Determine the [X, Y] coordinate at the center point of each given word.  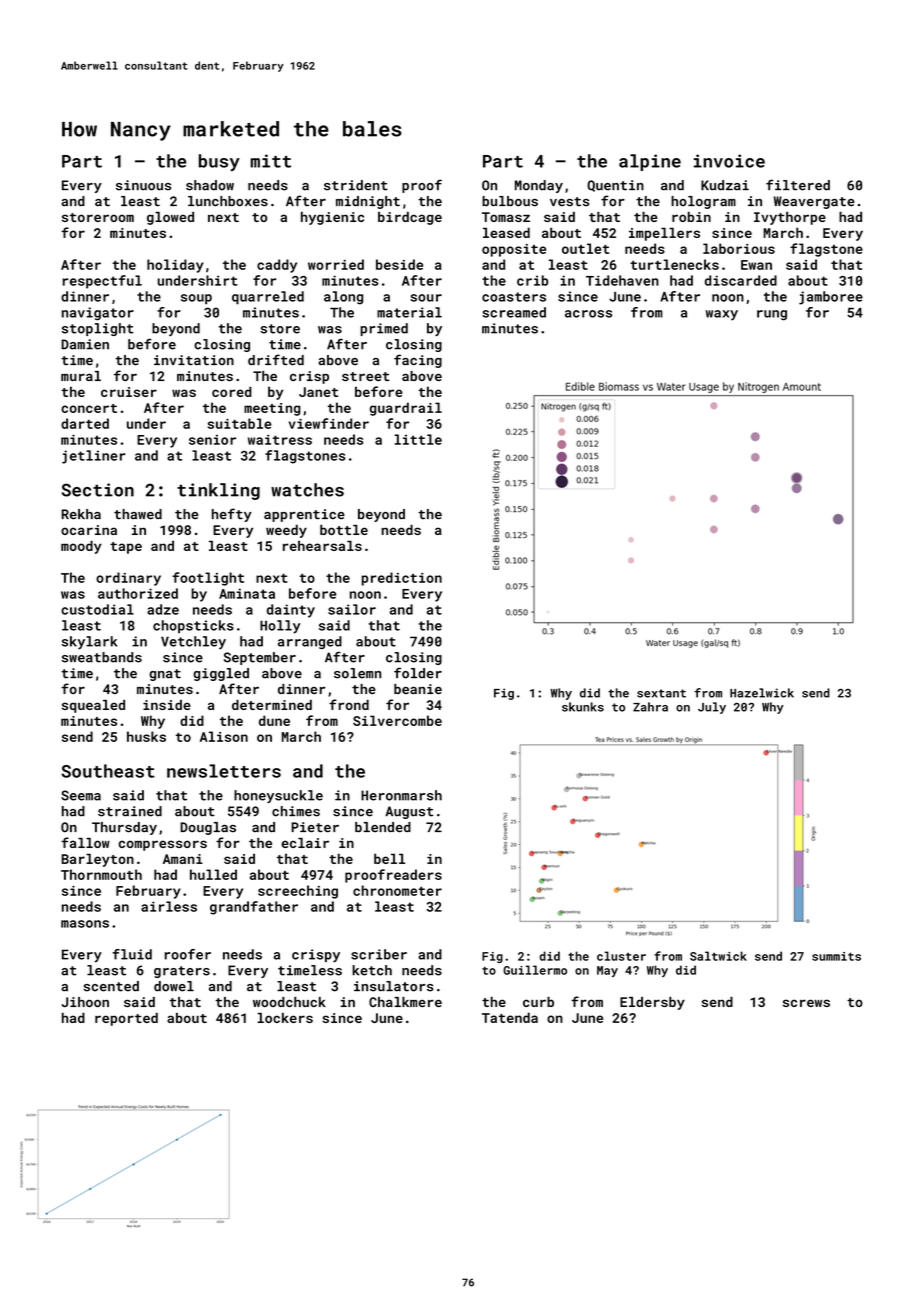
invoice [729, 161]
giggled [221, 674]
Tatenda [510, 1017]
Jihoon [85, 1002]
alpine [650, 162]
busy [219, 162]
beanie [418, 689]
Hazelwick [762, 693]
